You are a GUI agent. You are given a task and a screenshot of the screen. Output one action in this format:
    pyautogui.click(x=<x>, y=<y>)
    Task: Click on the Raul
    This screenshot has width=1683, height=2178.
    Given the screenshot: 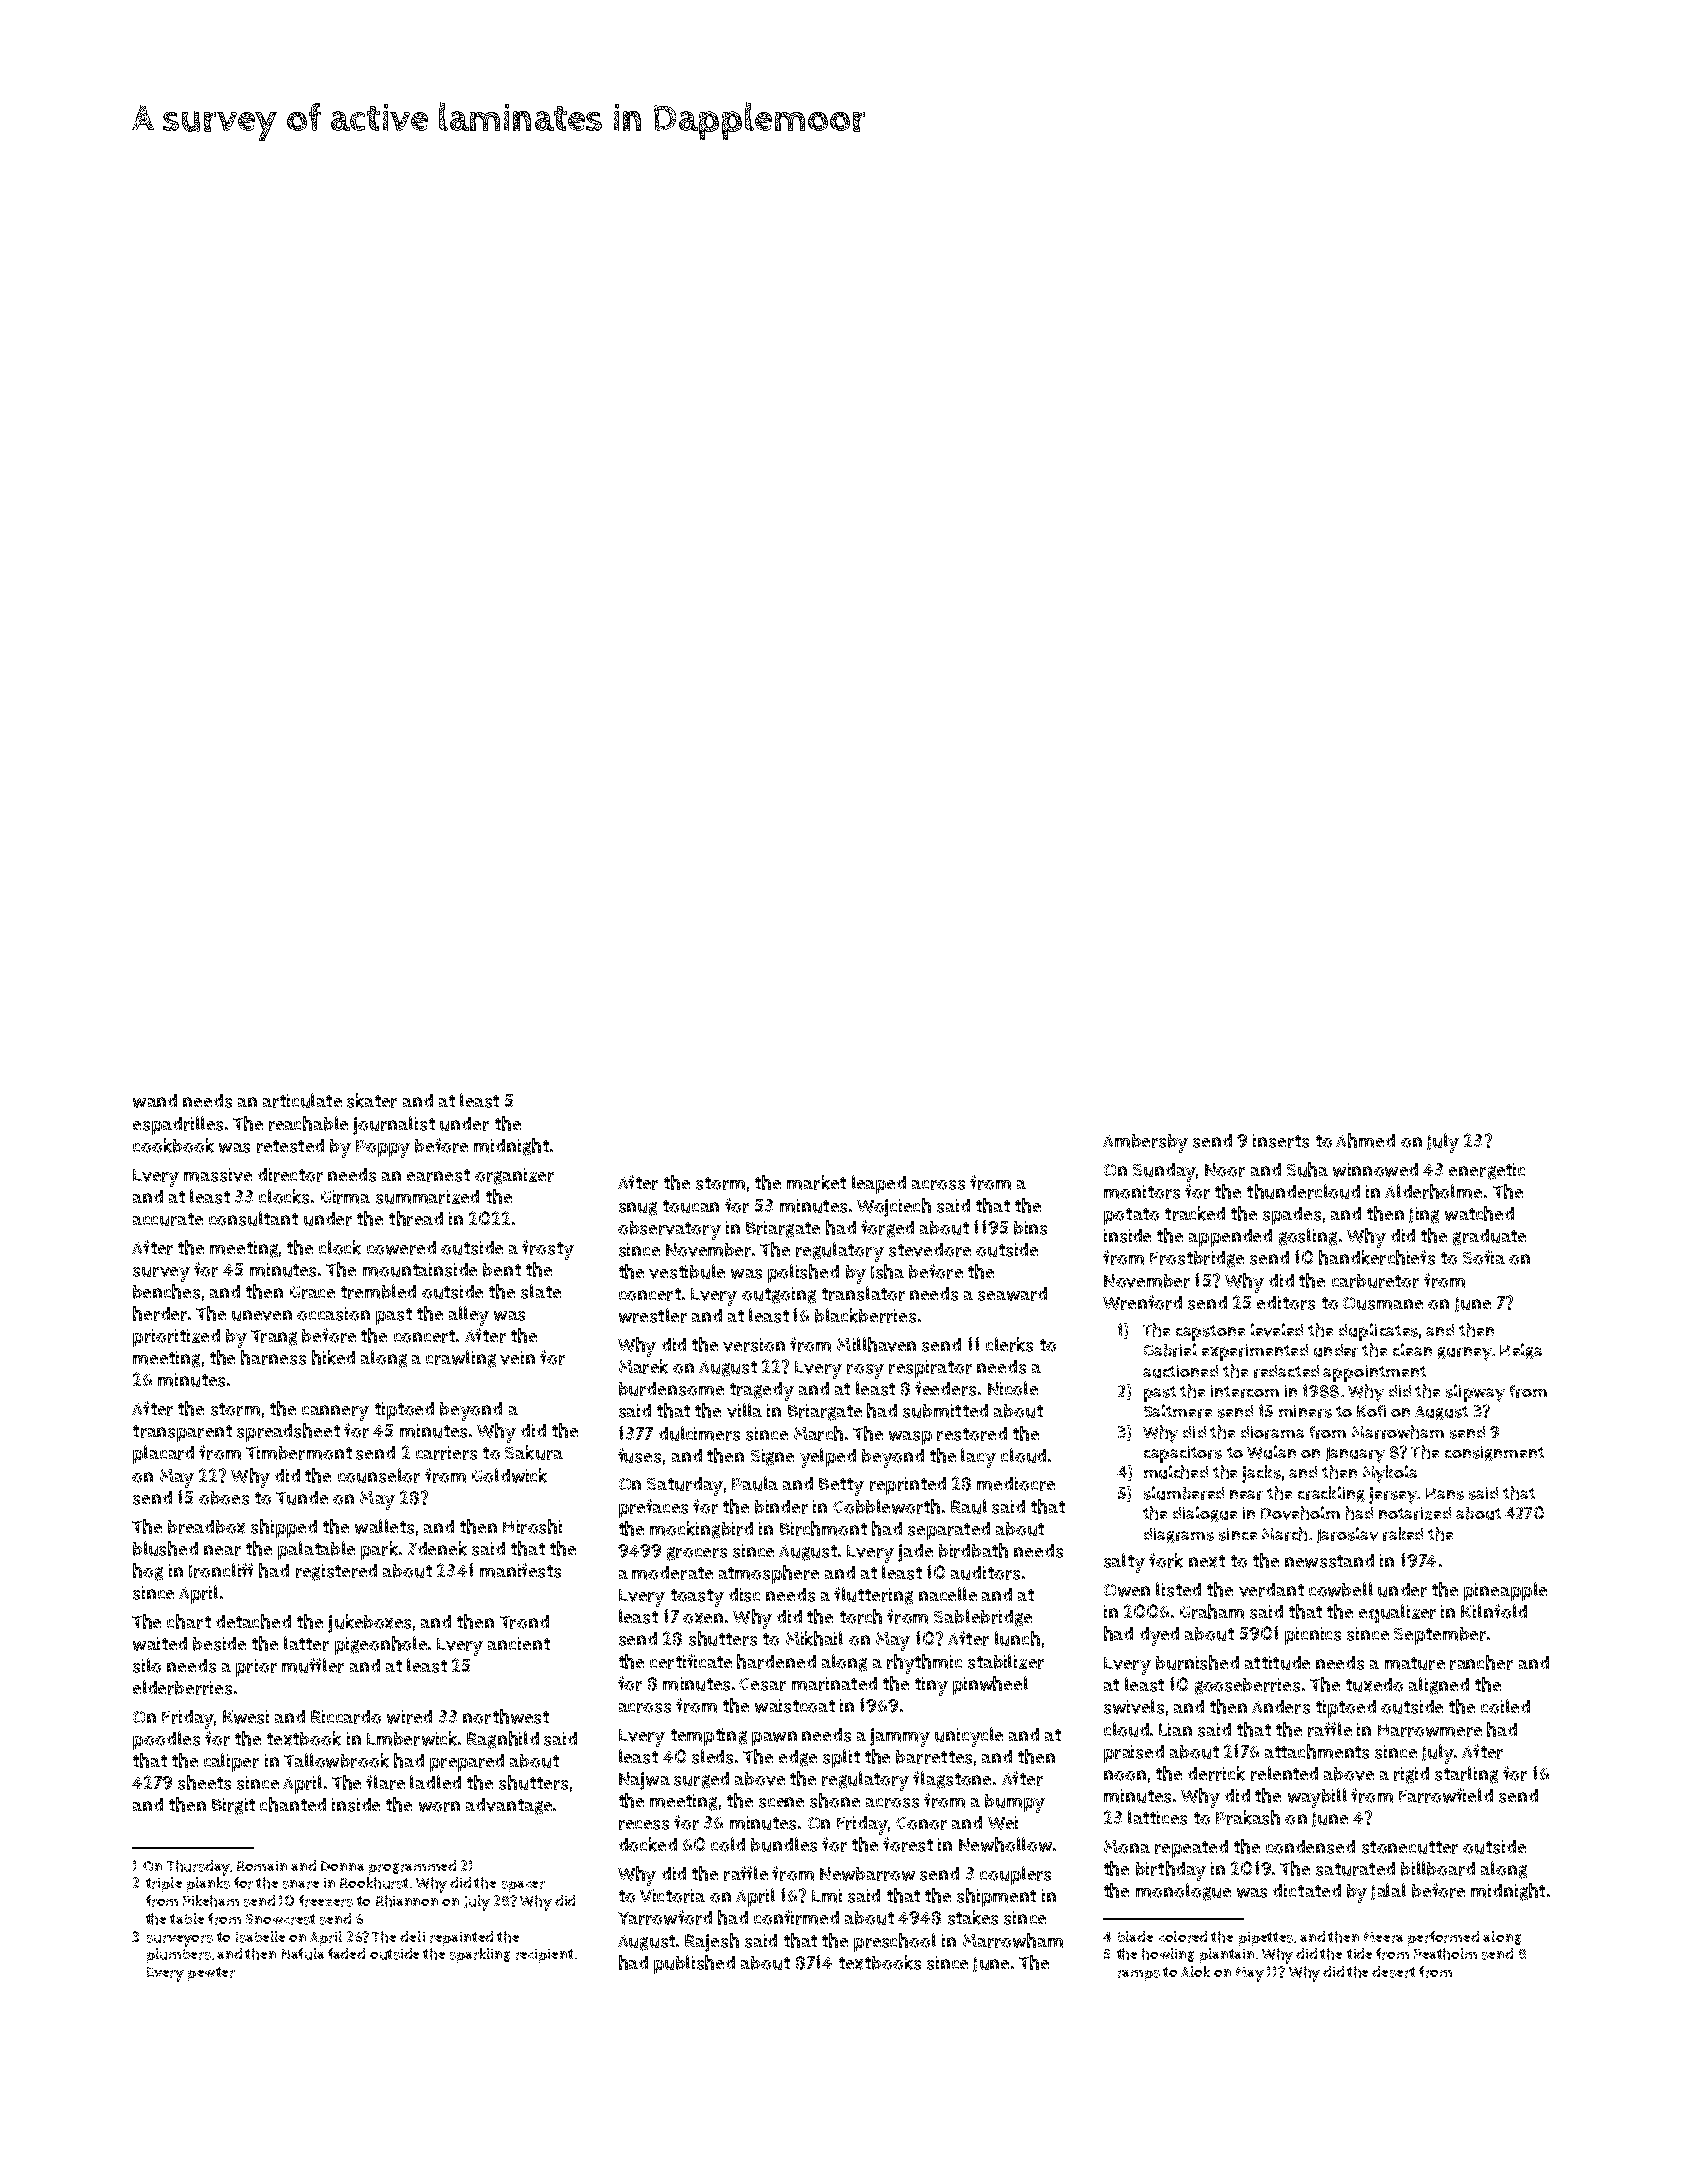 What is the action you would take?
    pyautogui.click(x=969, y=1506)
